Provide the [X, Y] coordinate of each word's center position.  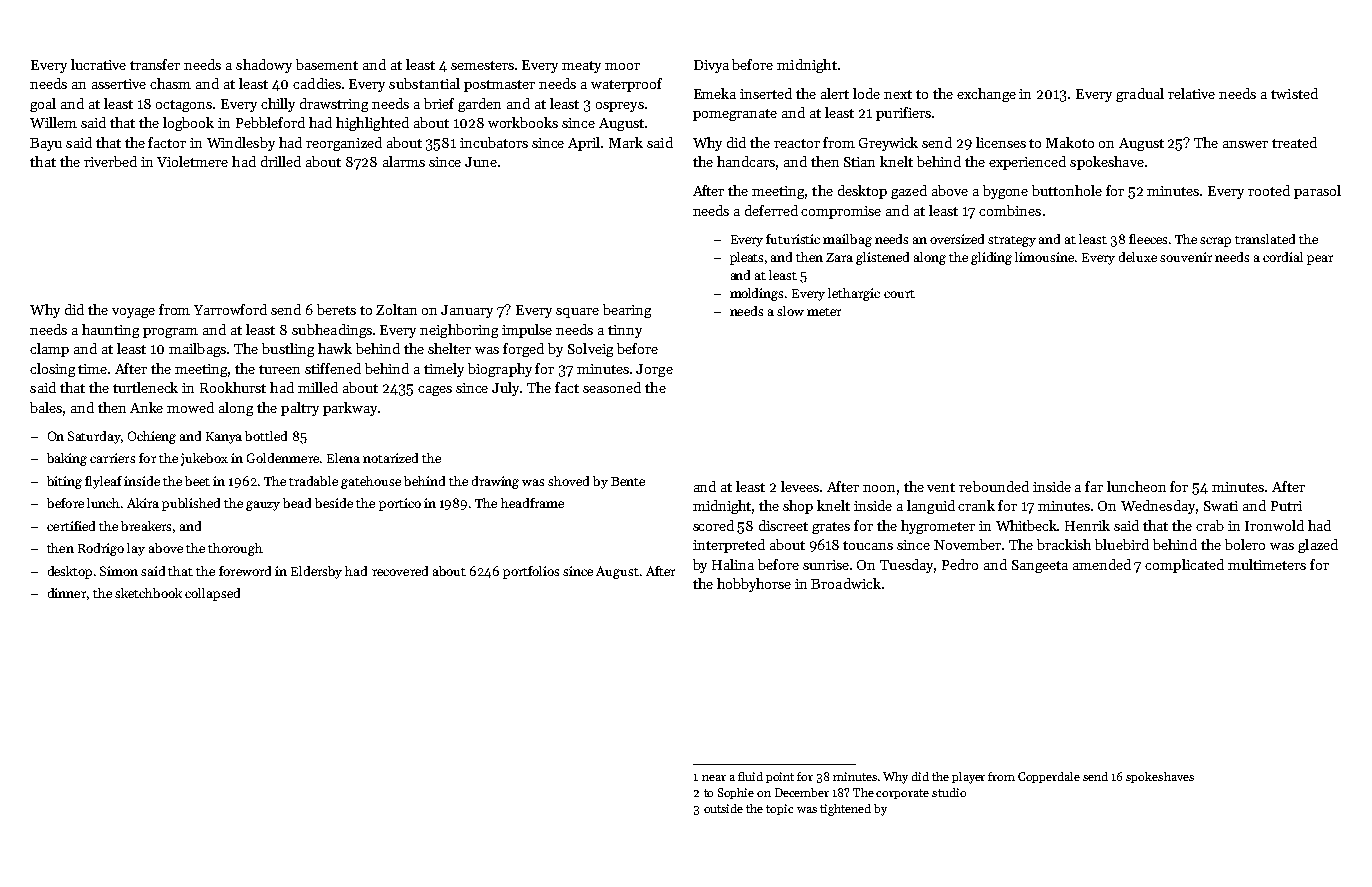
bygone [1005, 192]
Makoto [1070, 142]
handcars [746, 161]
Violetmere [192, 161]
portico [400, 504]
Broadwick [846, 583]
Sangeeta [1040, 566]
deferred [771, 210]
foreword [245, 571]
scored [713, 525]
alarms [404, 161]
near [714, 778]
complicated [1184, 566]
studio [949, 792]
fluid [750, 776]
